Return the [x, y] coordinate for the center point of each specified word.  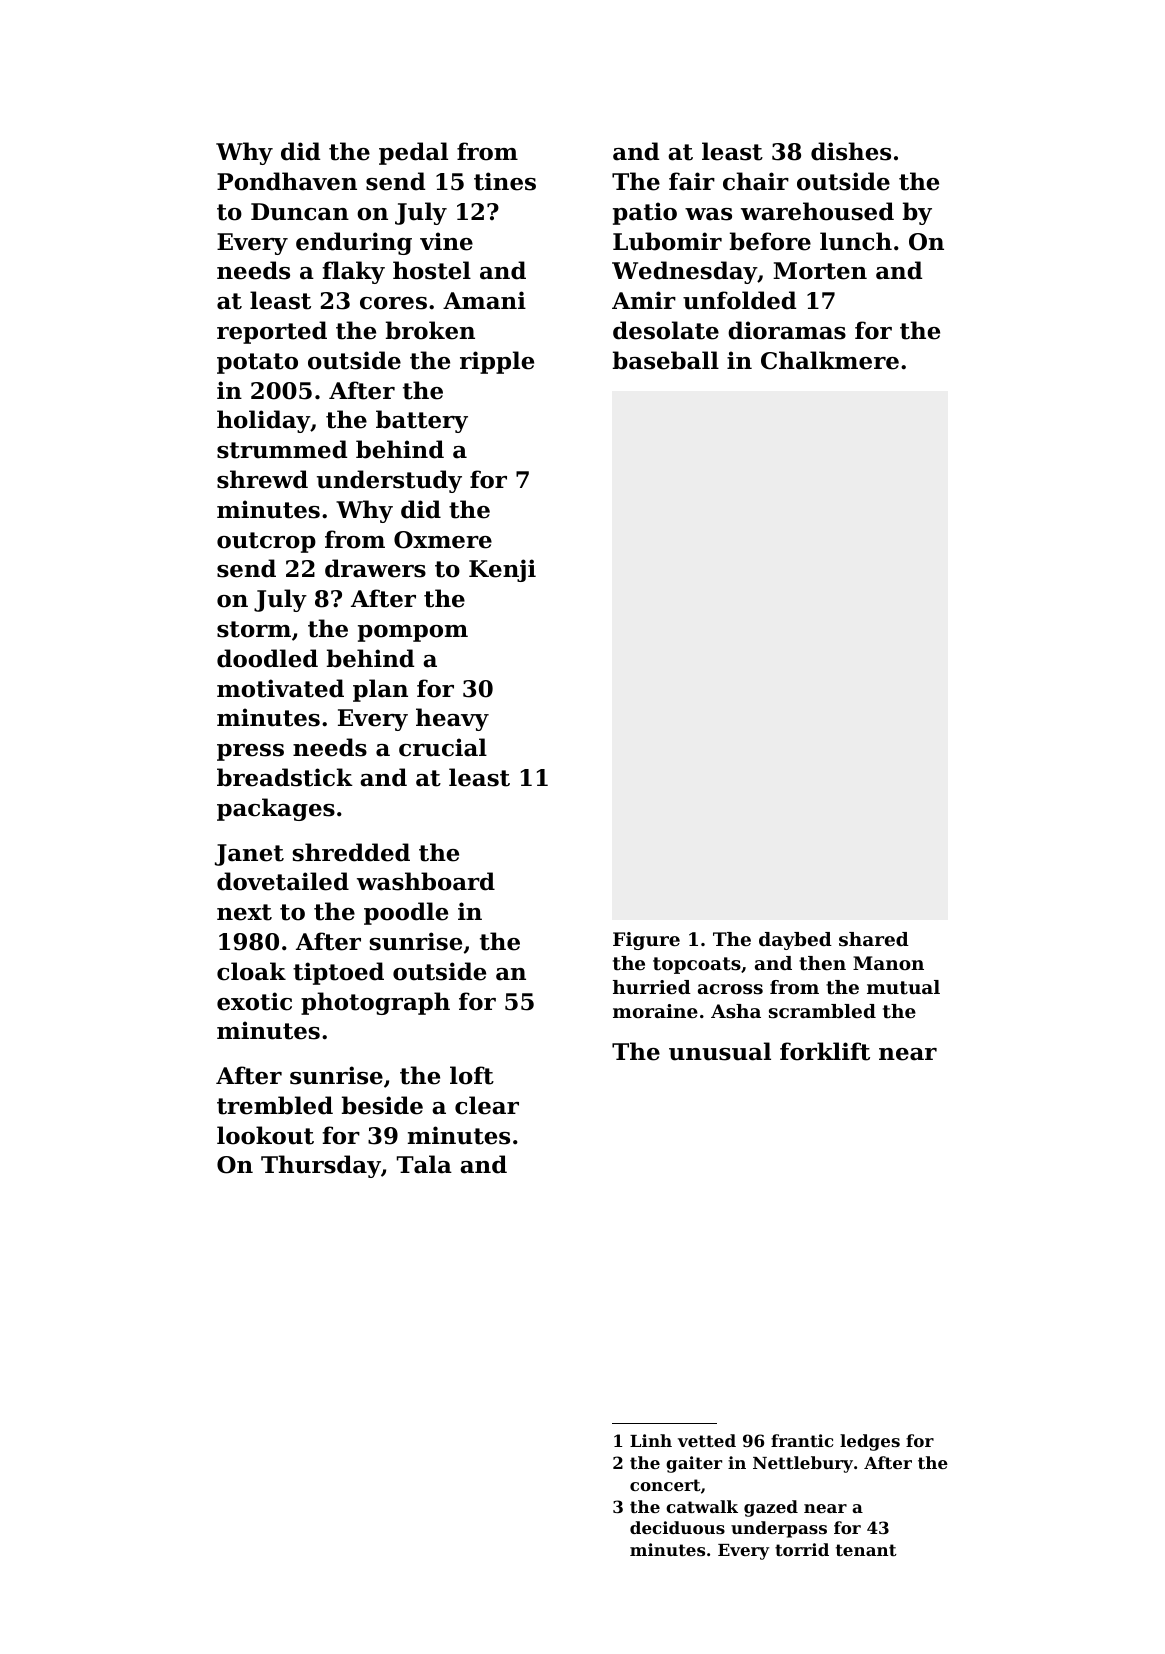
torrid [802, 1549]
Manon [888, 963]
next [244, 912]
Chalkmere [830, 360]
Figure [646, 941]
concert [665, 1485]
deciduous [677, 1527]
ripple [497, 362]
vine [446, 241]
